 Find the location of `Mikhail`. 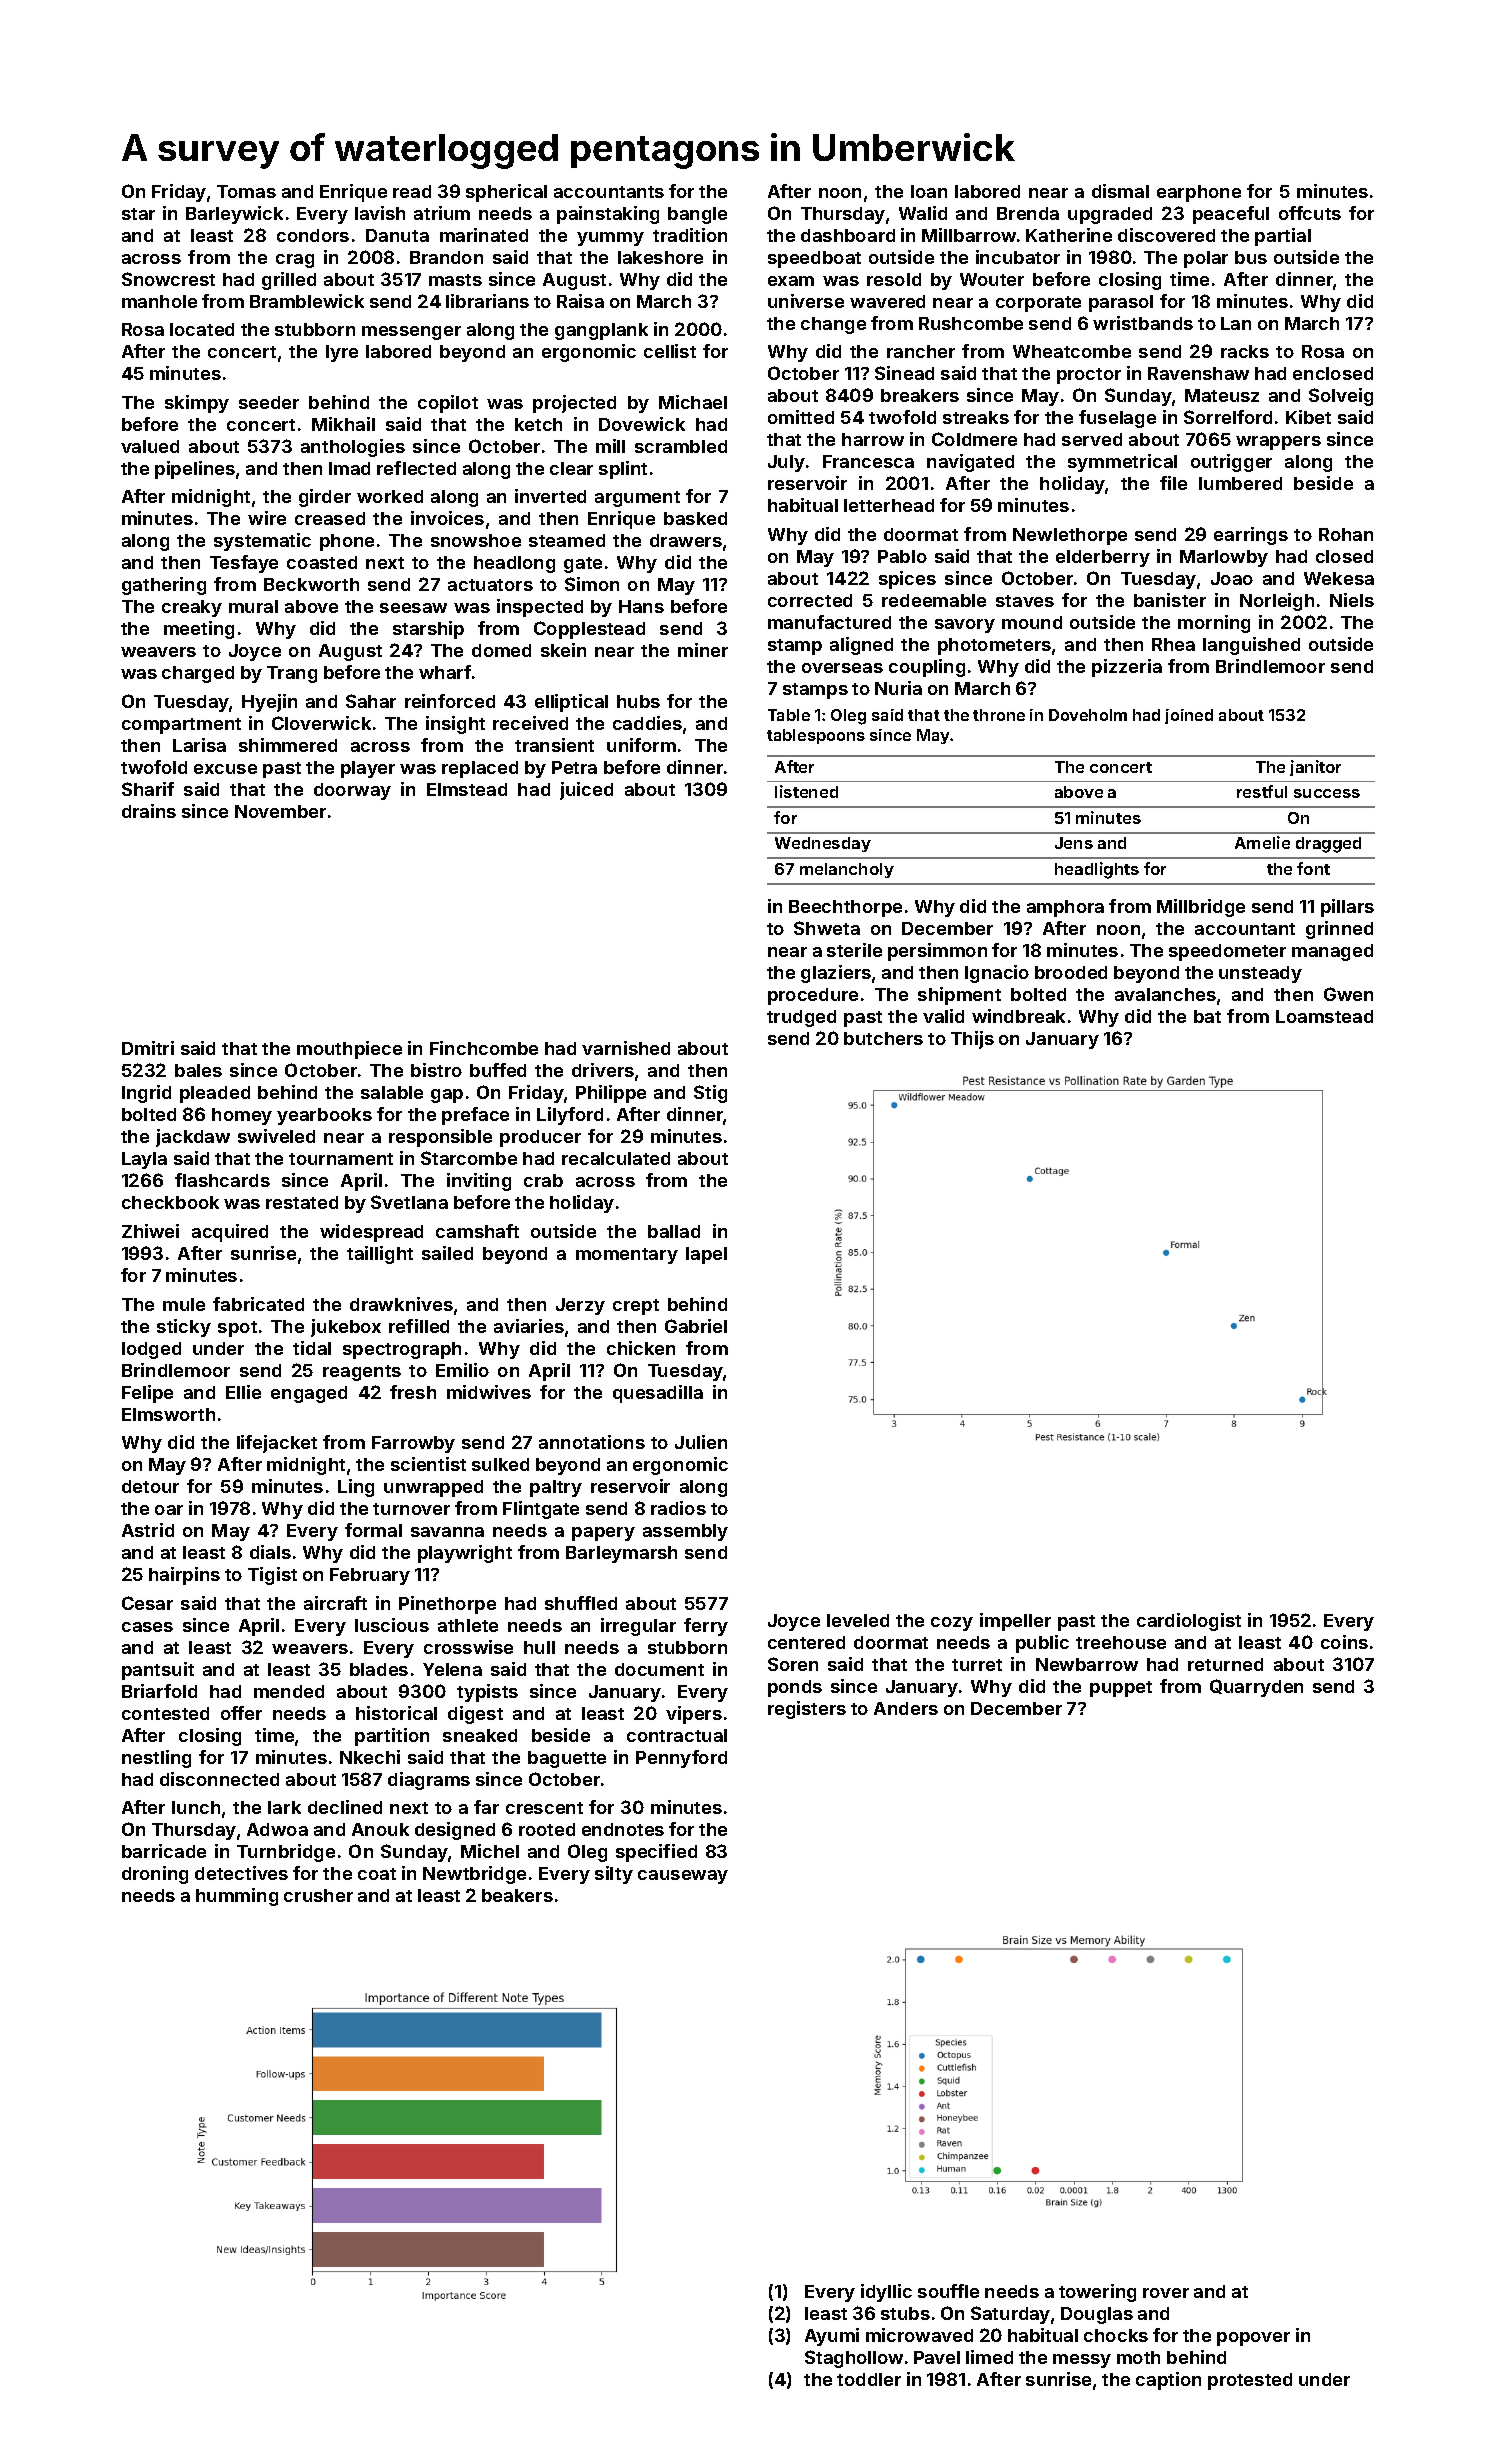

Mikhail is located at coordinates (343, 424).
